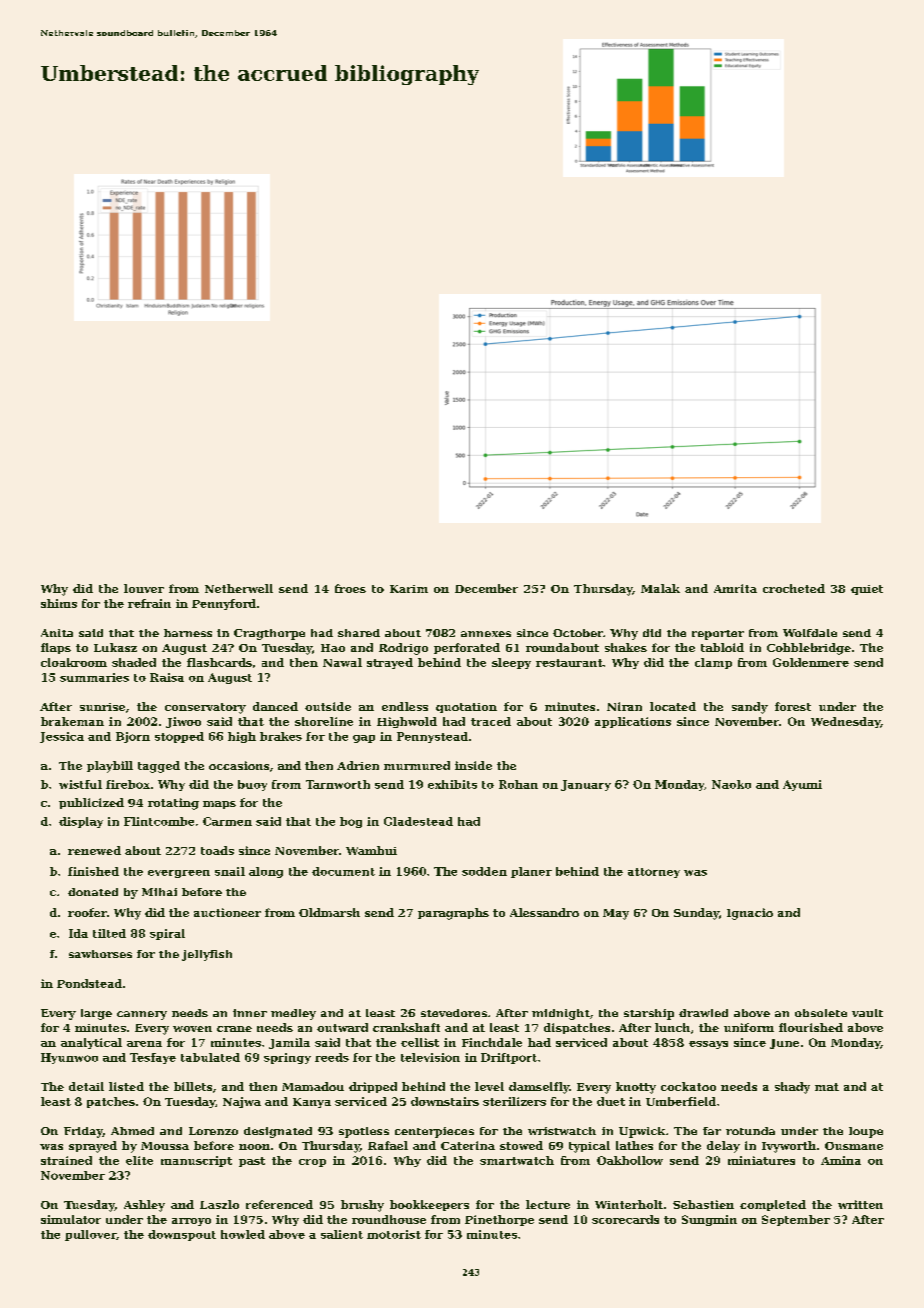  Describe the element at coordinates (709, 1220) in the page. I see `Sungmin` at that location.
